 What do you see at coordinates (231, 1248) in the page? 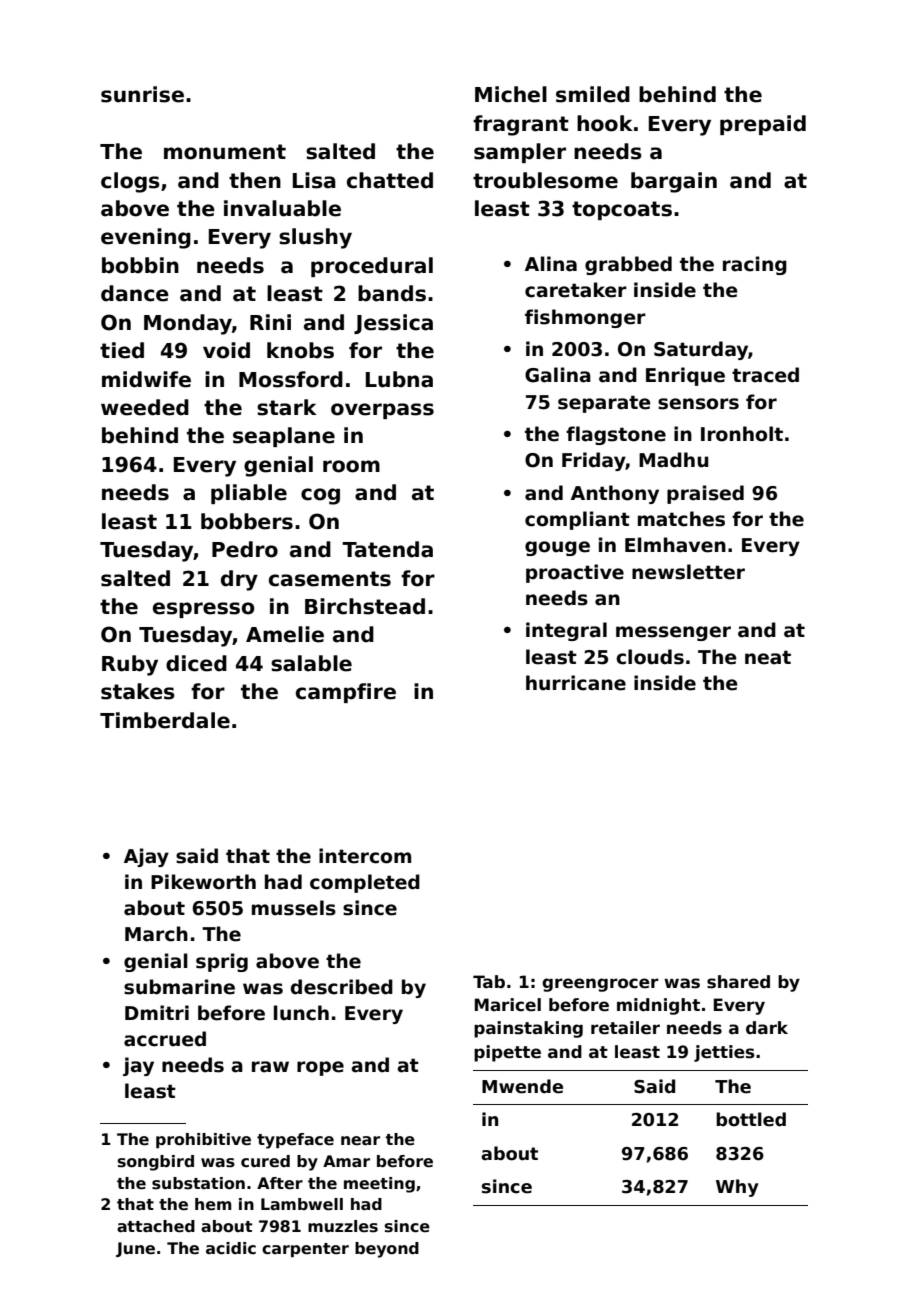
I see `acidic` at bounding box center [231, 1248].
